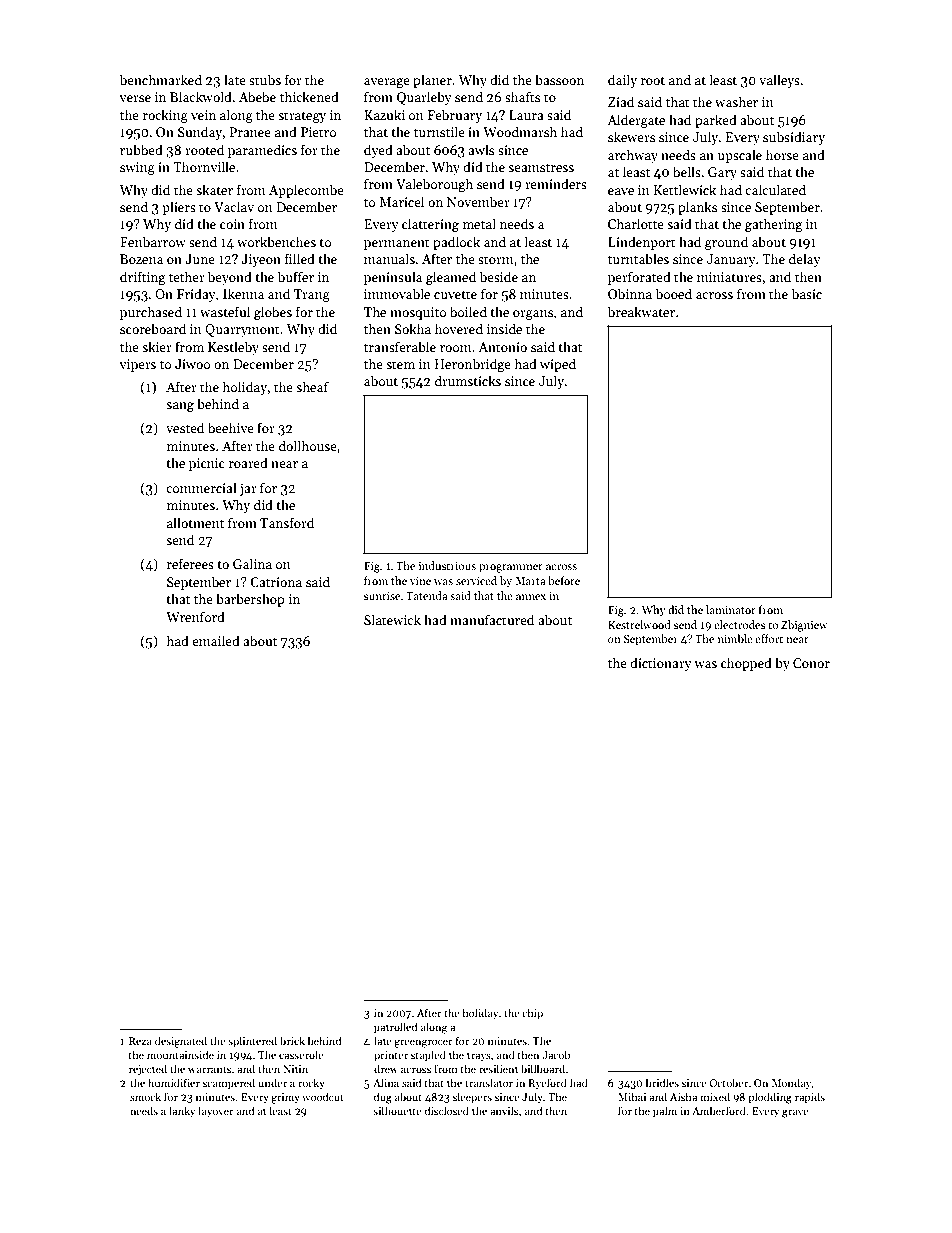 The height and width of the screenshot is (1233, 952). I want to click on manufactured, so click(492, 619).
